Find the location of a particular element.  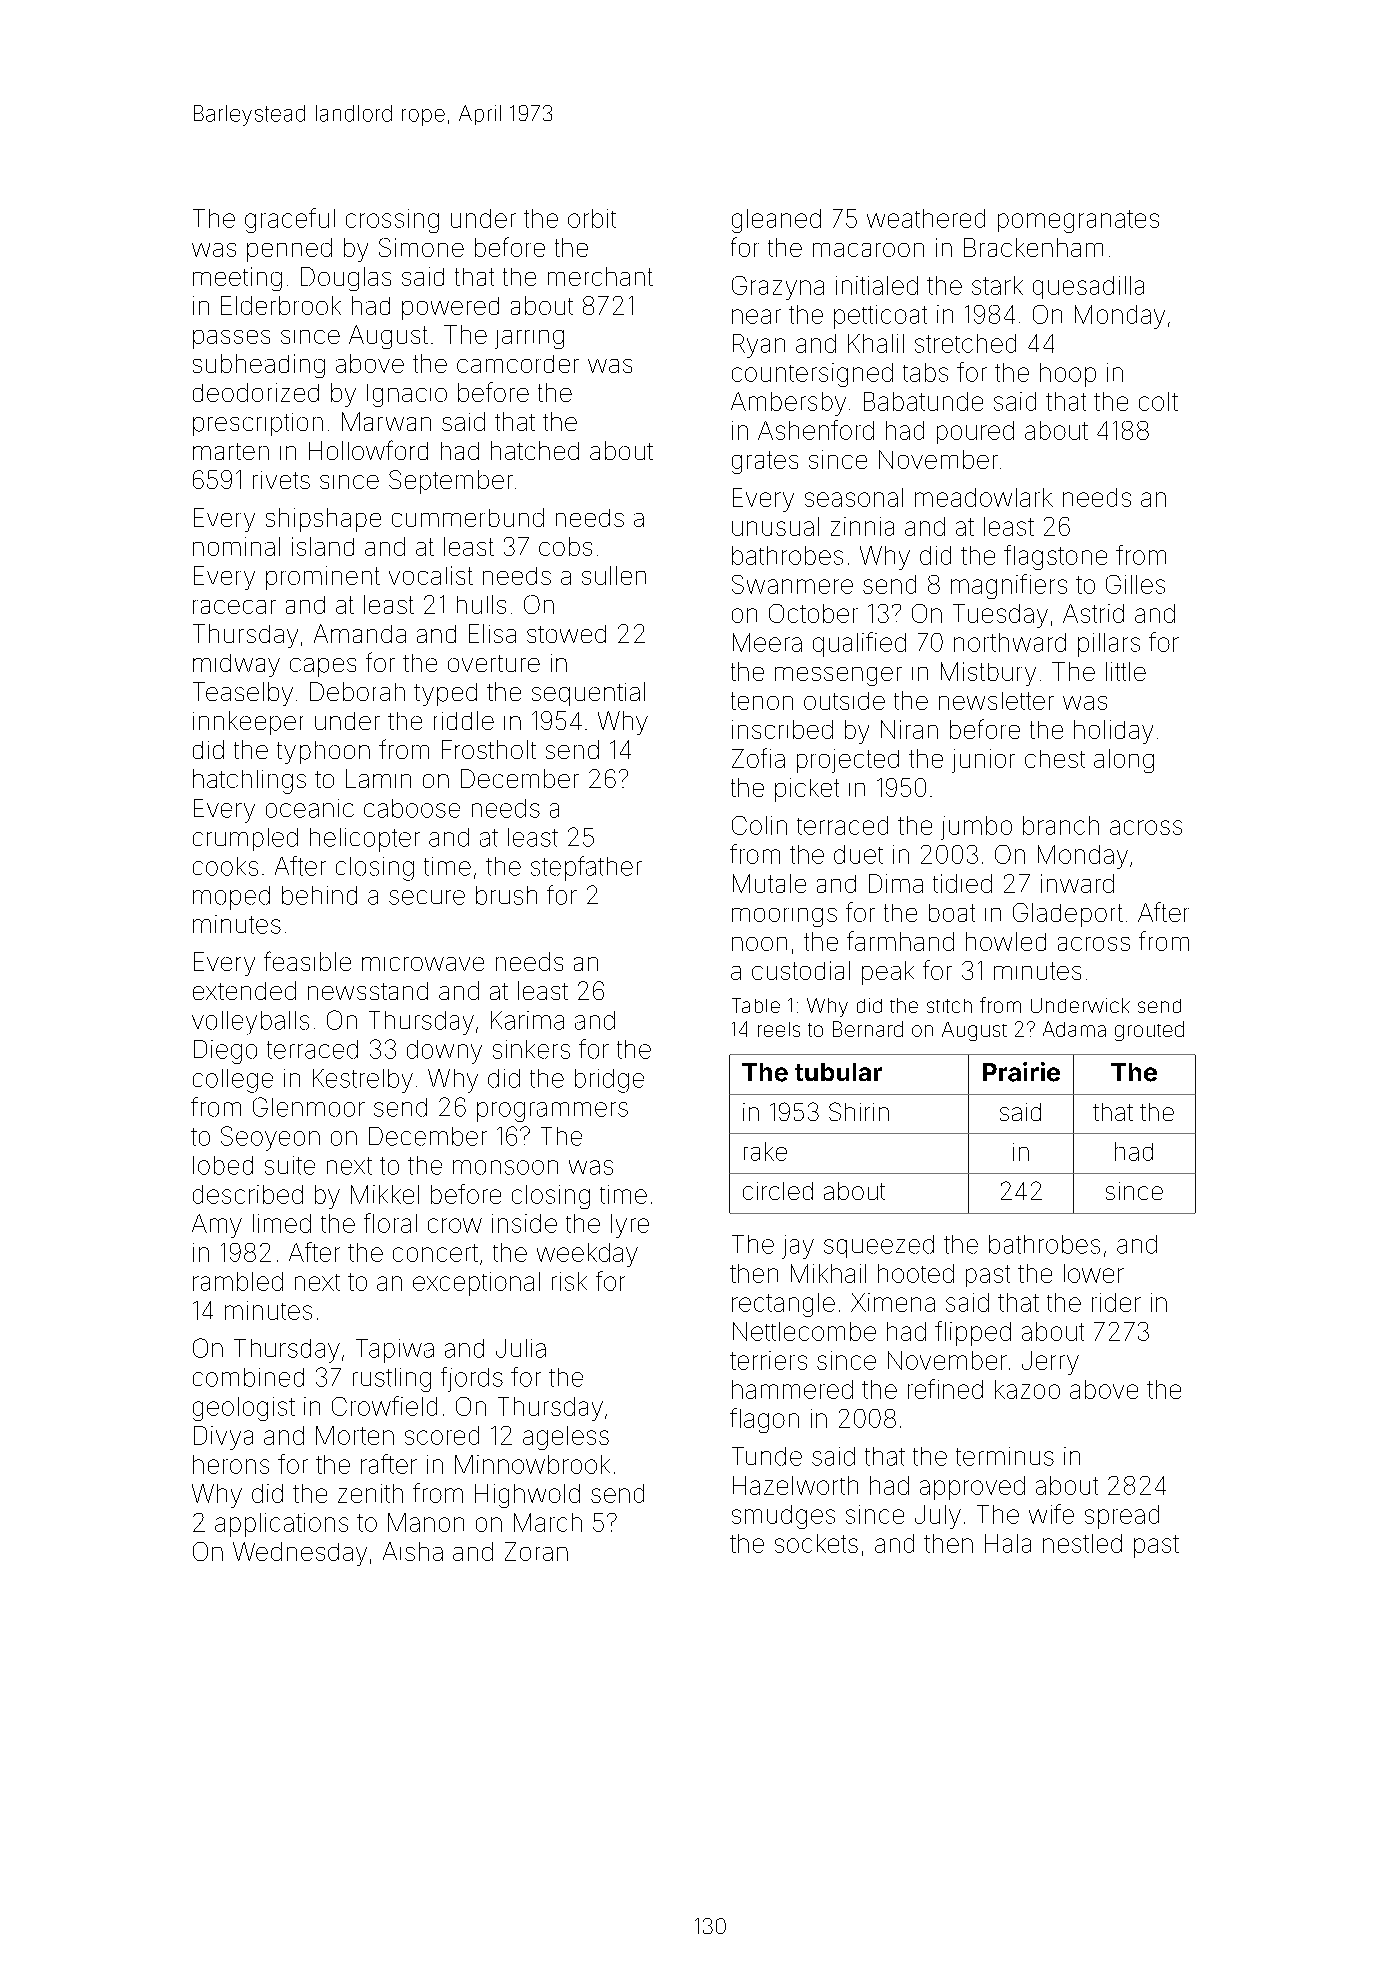

sequential is located at coordinates (588, 694).
